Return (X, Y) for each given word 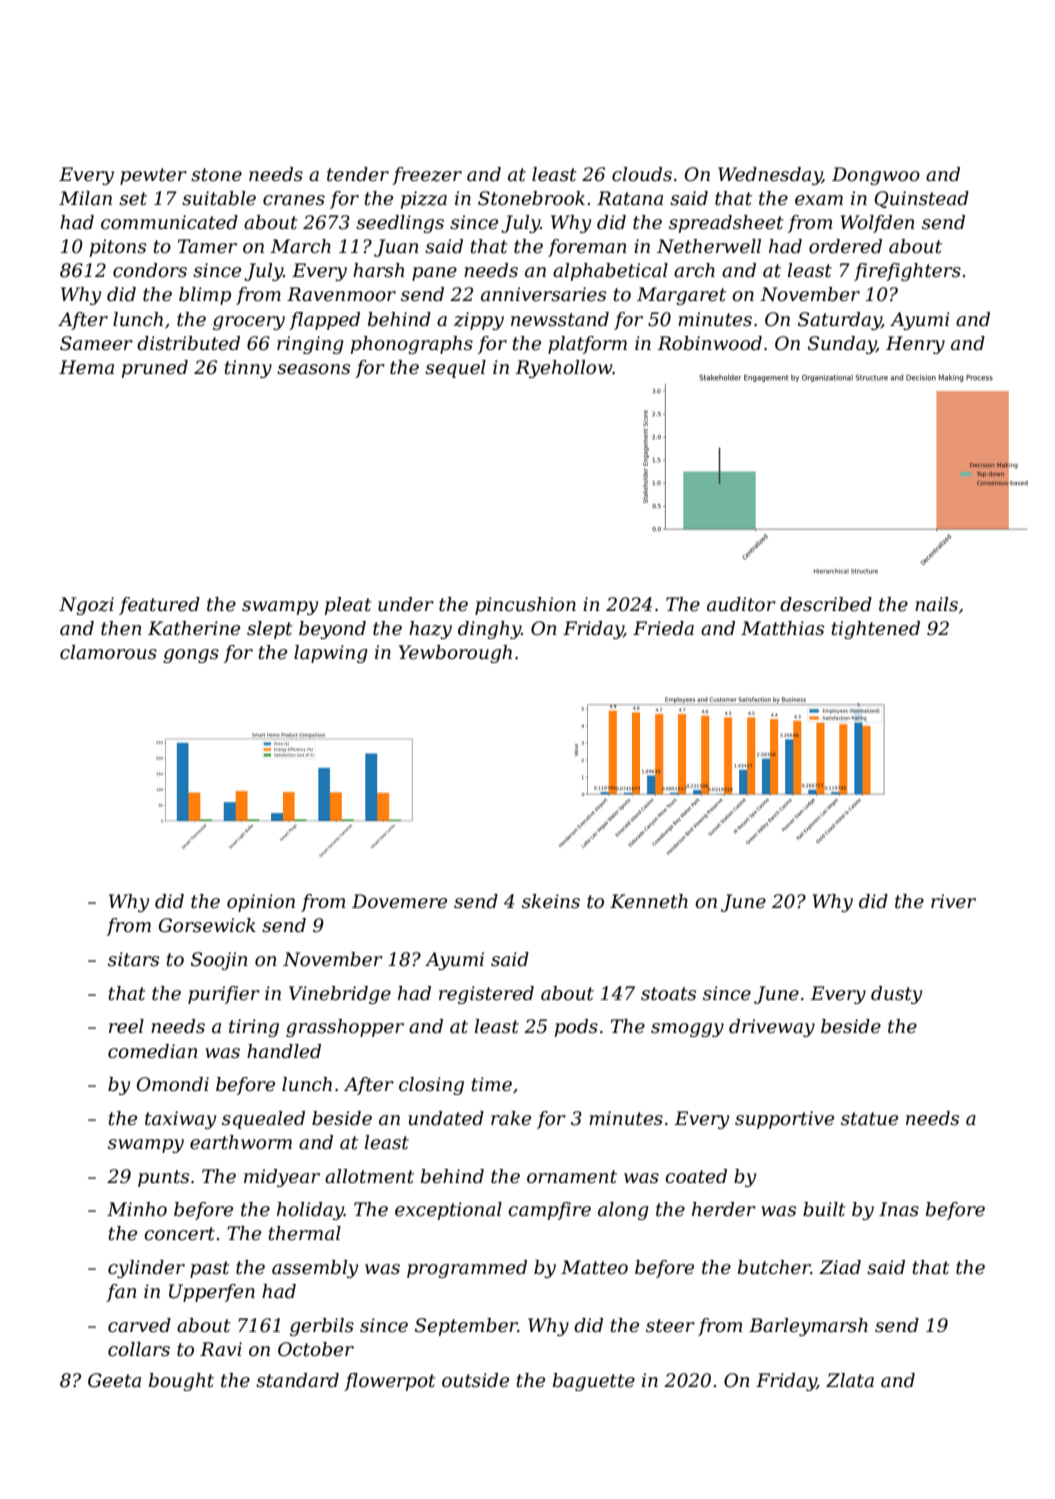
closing (431, 1086)
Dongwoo (876, 176)
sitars (133, 959)
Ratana (630, 198)
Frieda (663, 628)
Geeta (114, 1380)
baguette (594, 1382)
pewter (153, 176)
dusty (896, 995)
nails (936, 604)
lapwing (331, 654)
